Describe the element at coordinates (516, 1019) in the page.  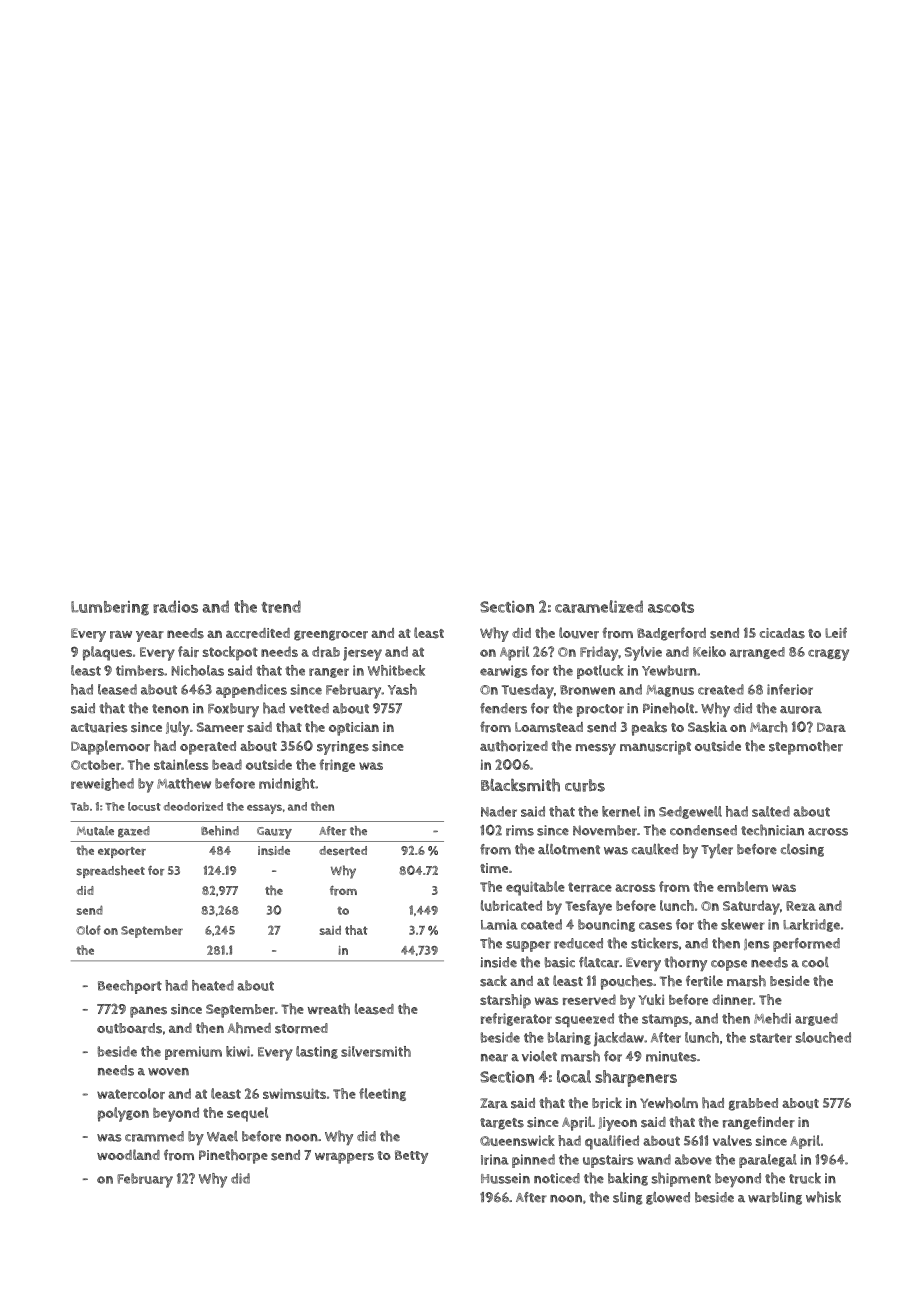
I see `refrigerator` at that location.
